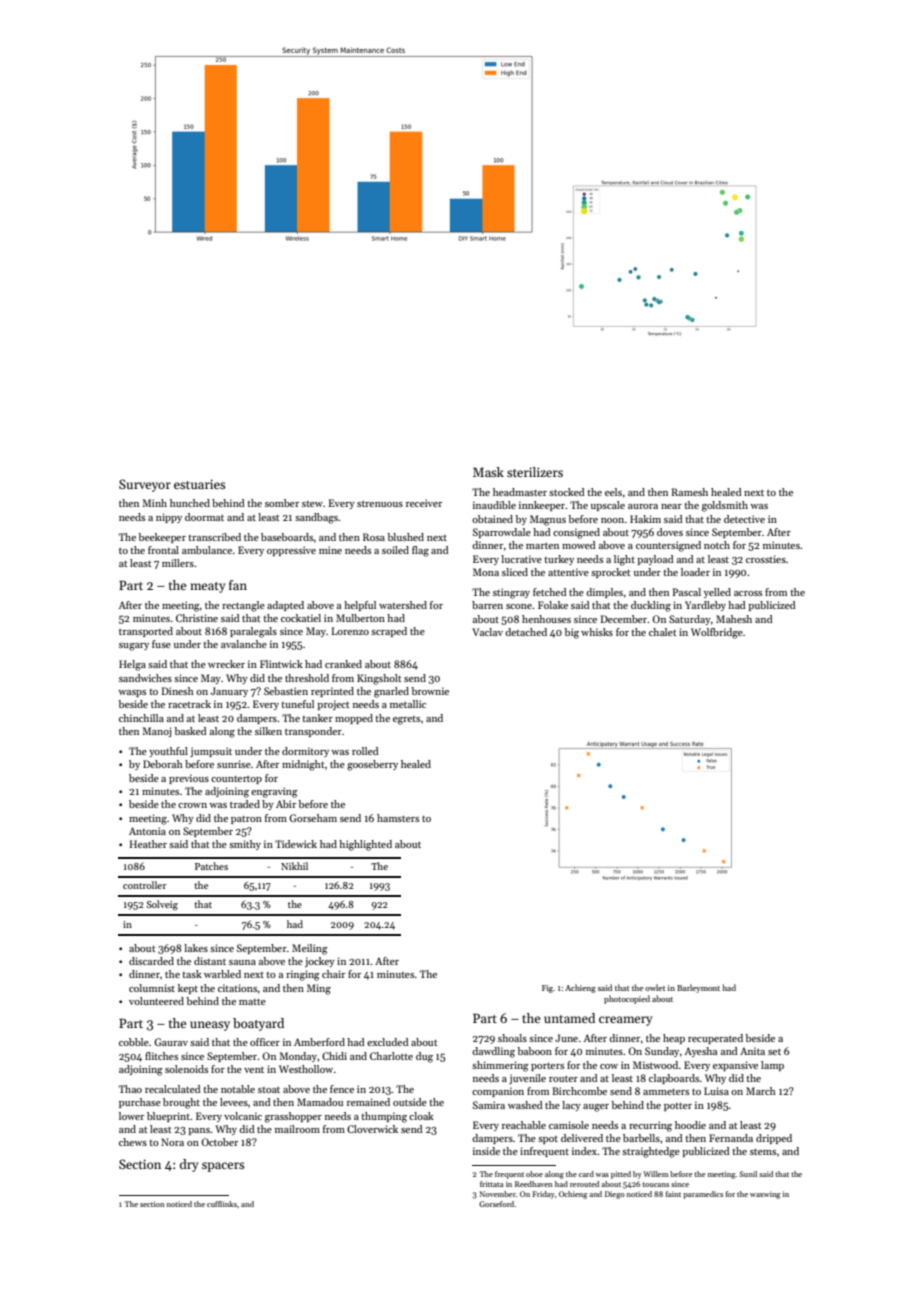 The image size is (924, 1308). Describe the element at coordinates (398, 818) in the page. I see `hamsters` at that location.
